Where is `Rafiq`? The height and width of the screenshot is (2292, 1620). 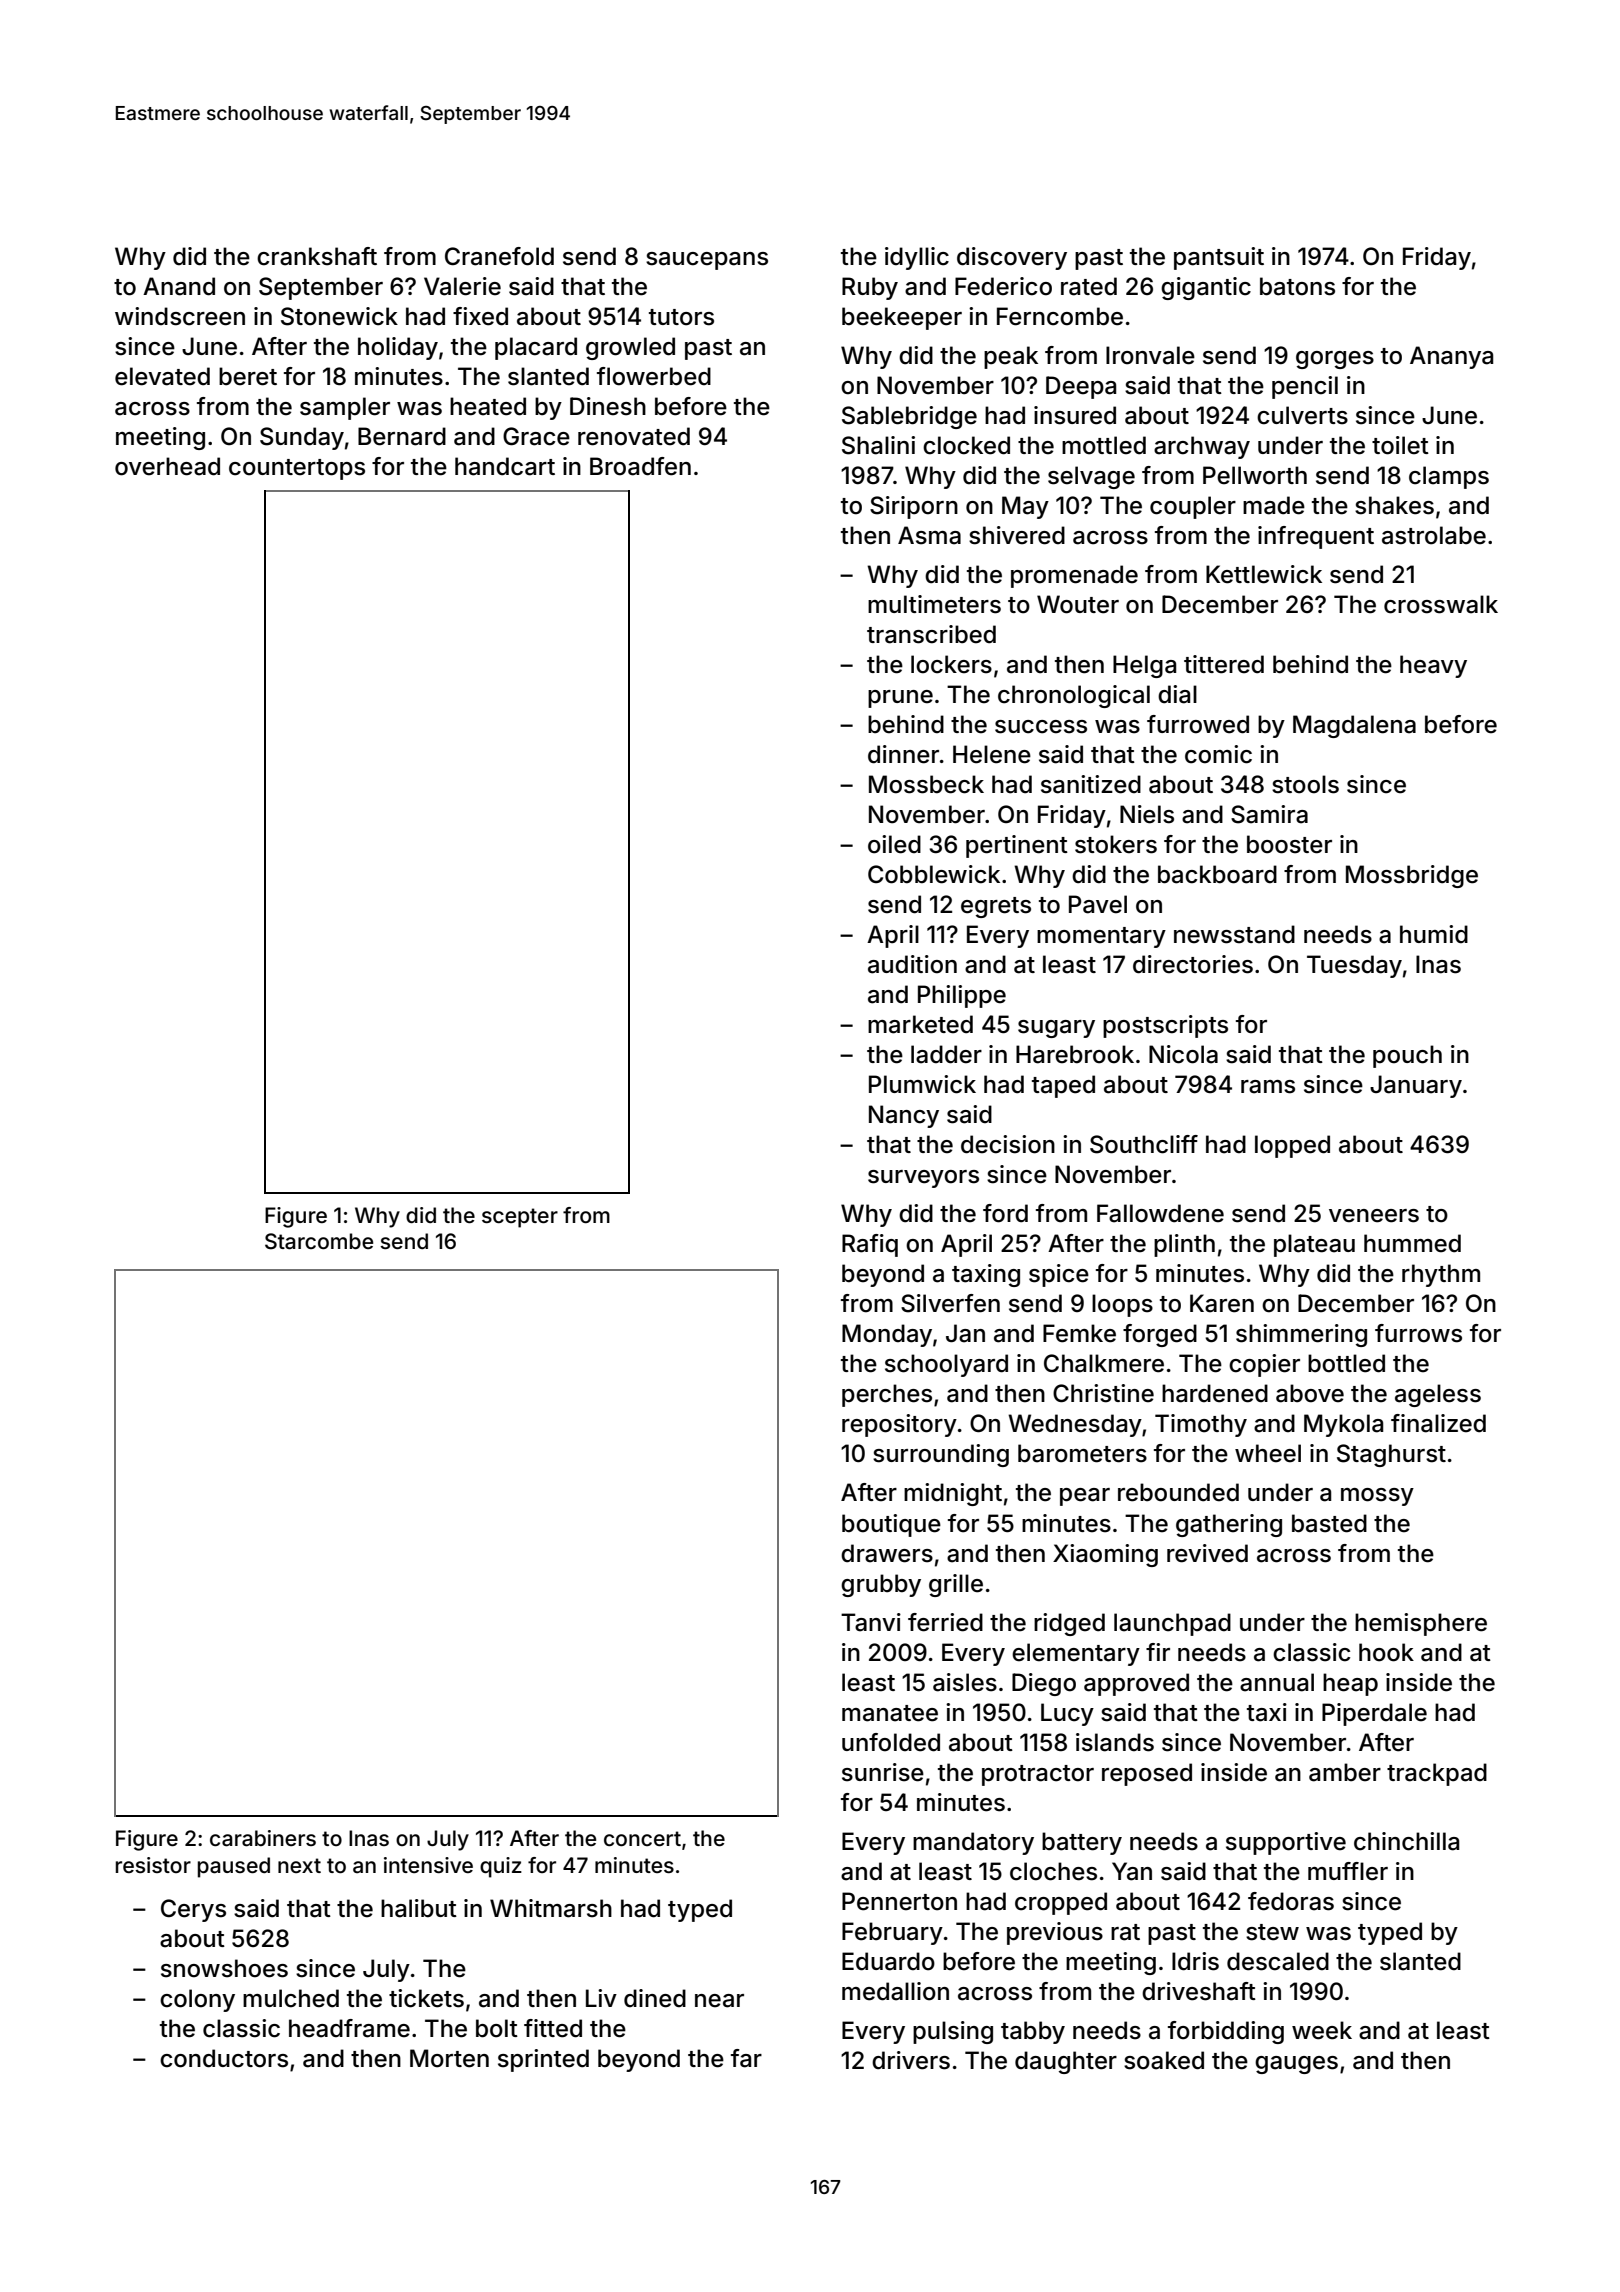
Rafiq is located at coordinates (870, 1245).
